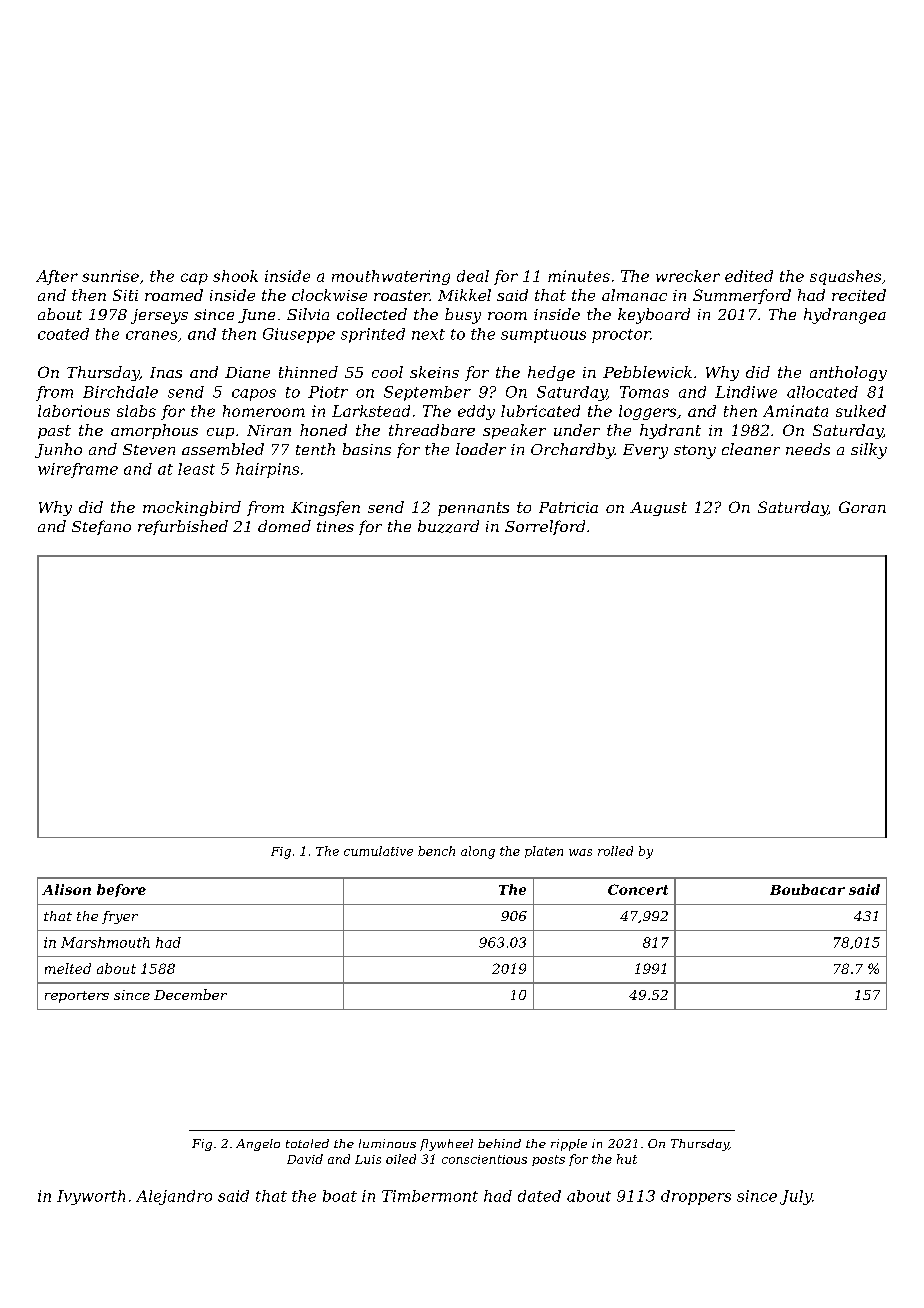  Describe the element at coordinates (540, 411) in the screenshot. I see `lubricated` at that location.
